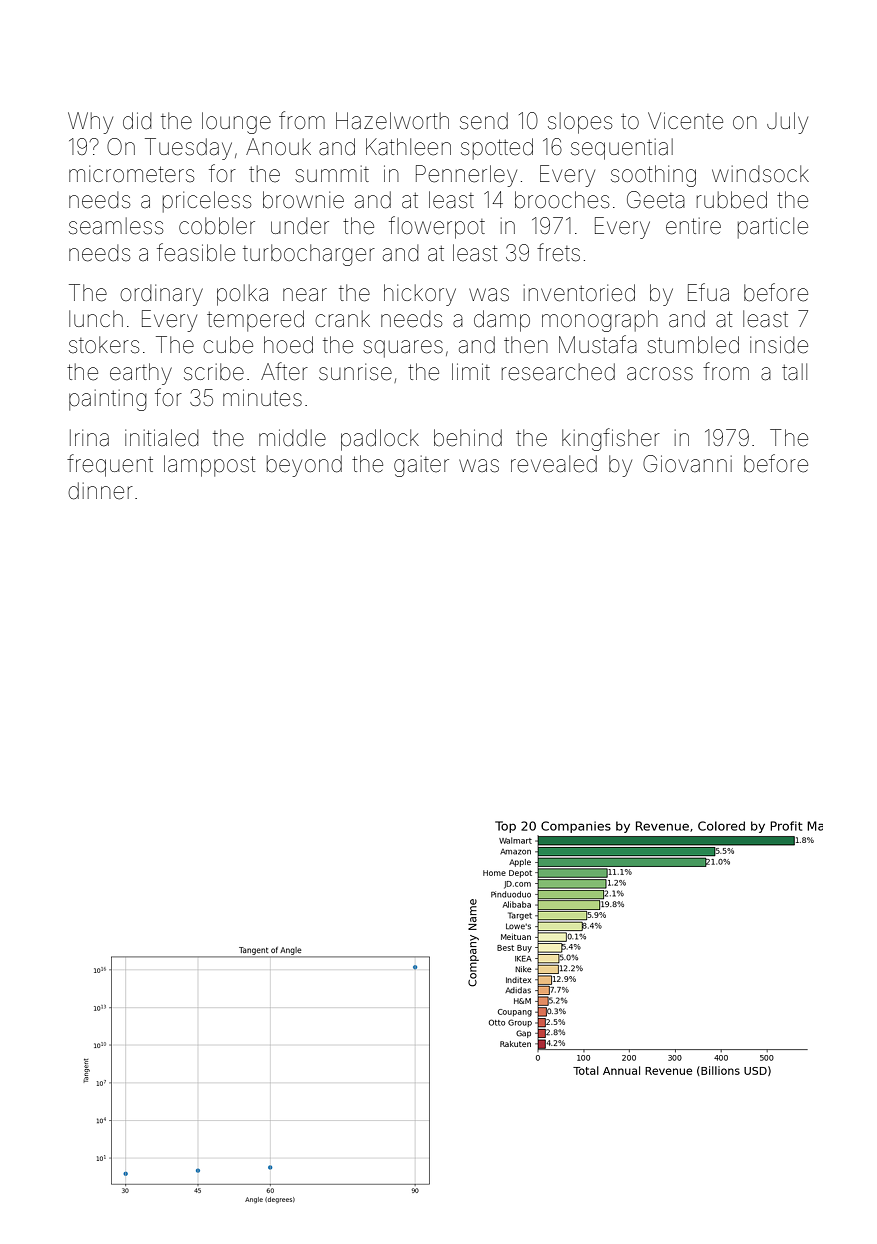 This page has width=877, height=1244. What do you see at coordinates (90, 123) in the page?
I see `Why` at bounding box center [90, 123].
